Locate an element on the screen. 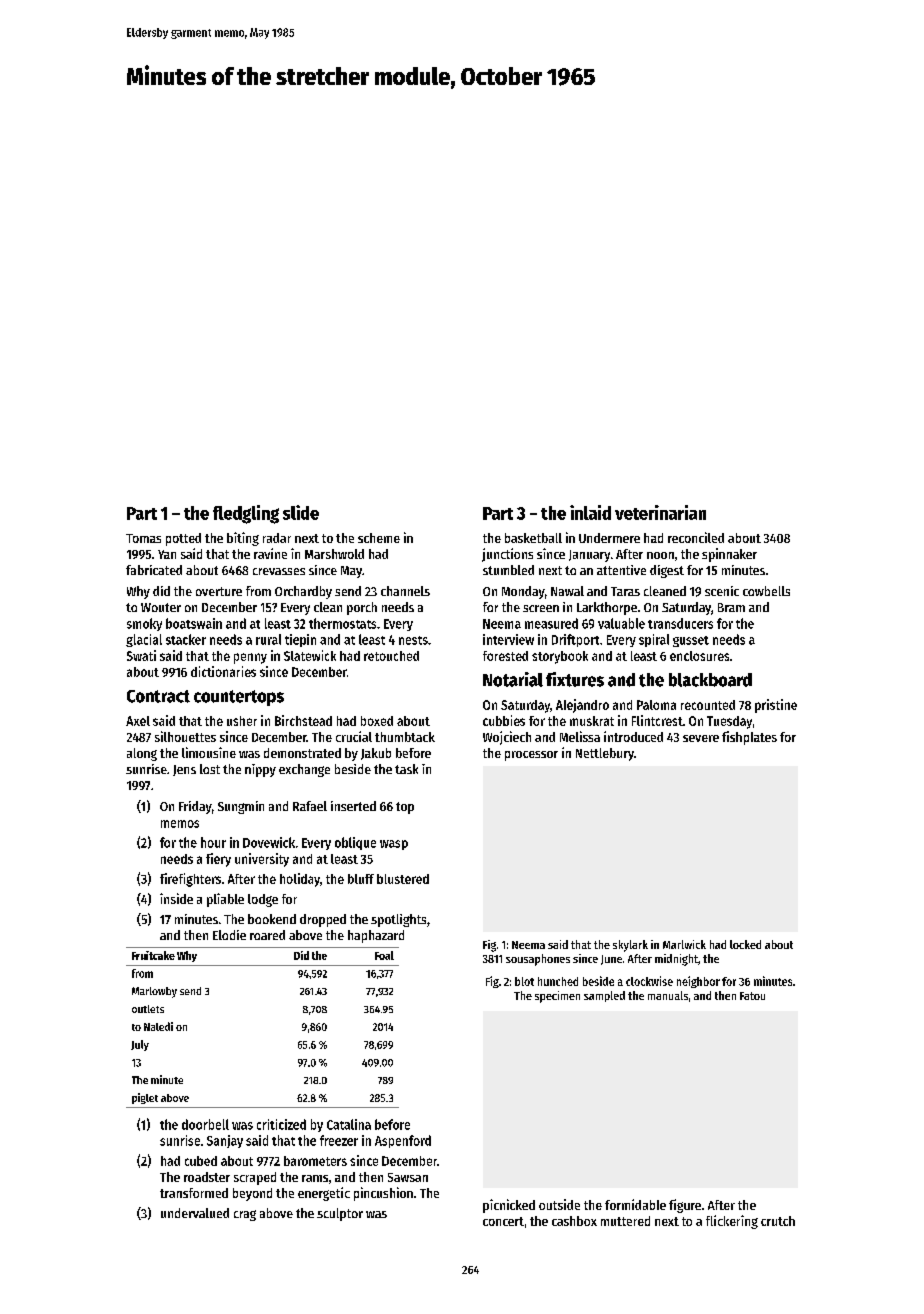  energetic is located at coordinates (324, 1194).
